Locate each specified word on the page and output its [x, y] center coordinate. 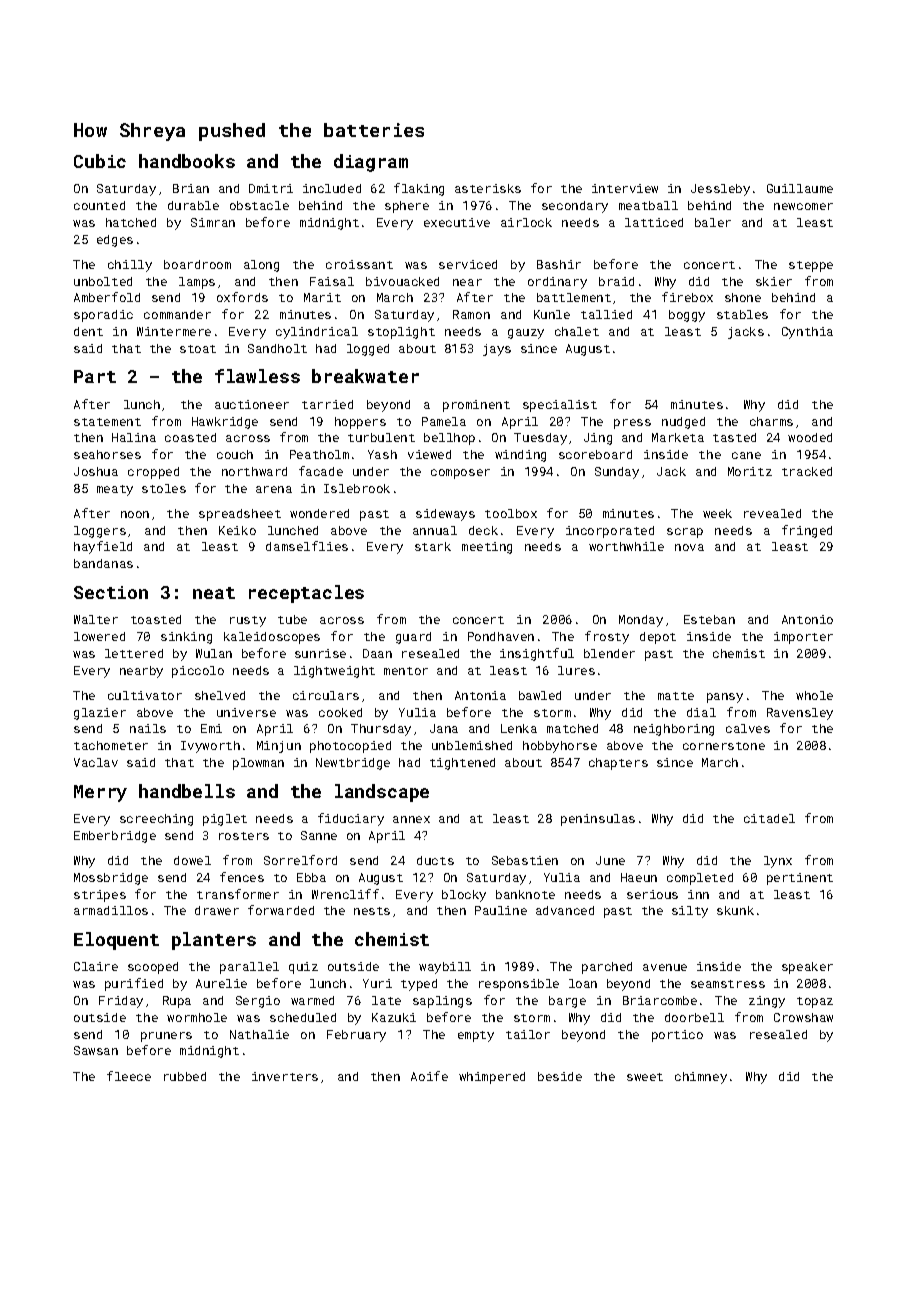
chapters [618, 764]
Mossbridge [111, 879]
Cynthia [807, 333]
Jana [444, 728]
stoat [198, 349]
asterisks [488, 188]
